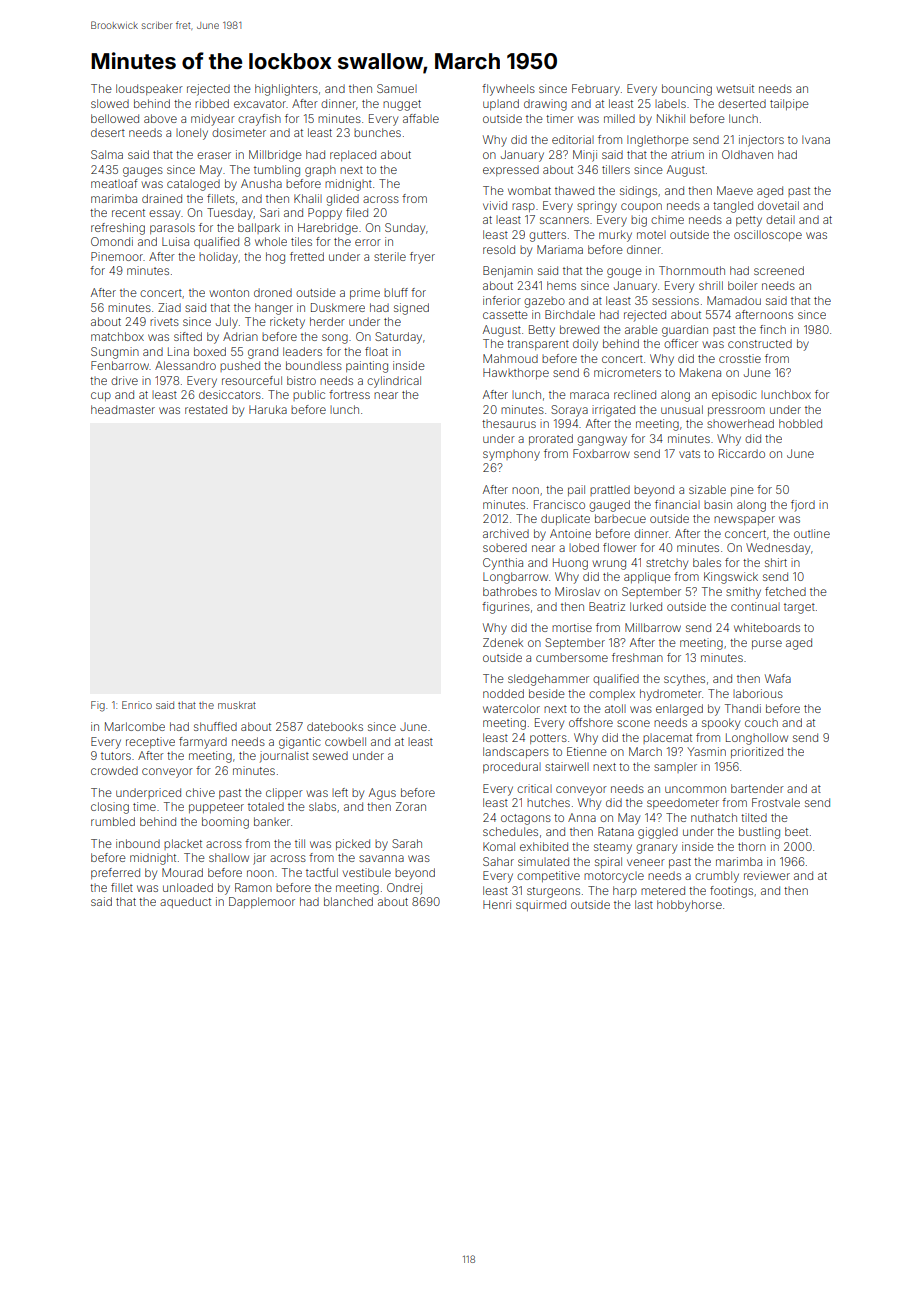  I want to click on Enrico, so click(137, 705).
